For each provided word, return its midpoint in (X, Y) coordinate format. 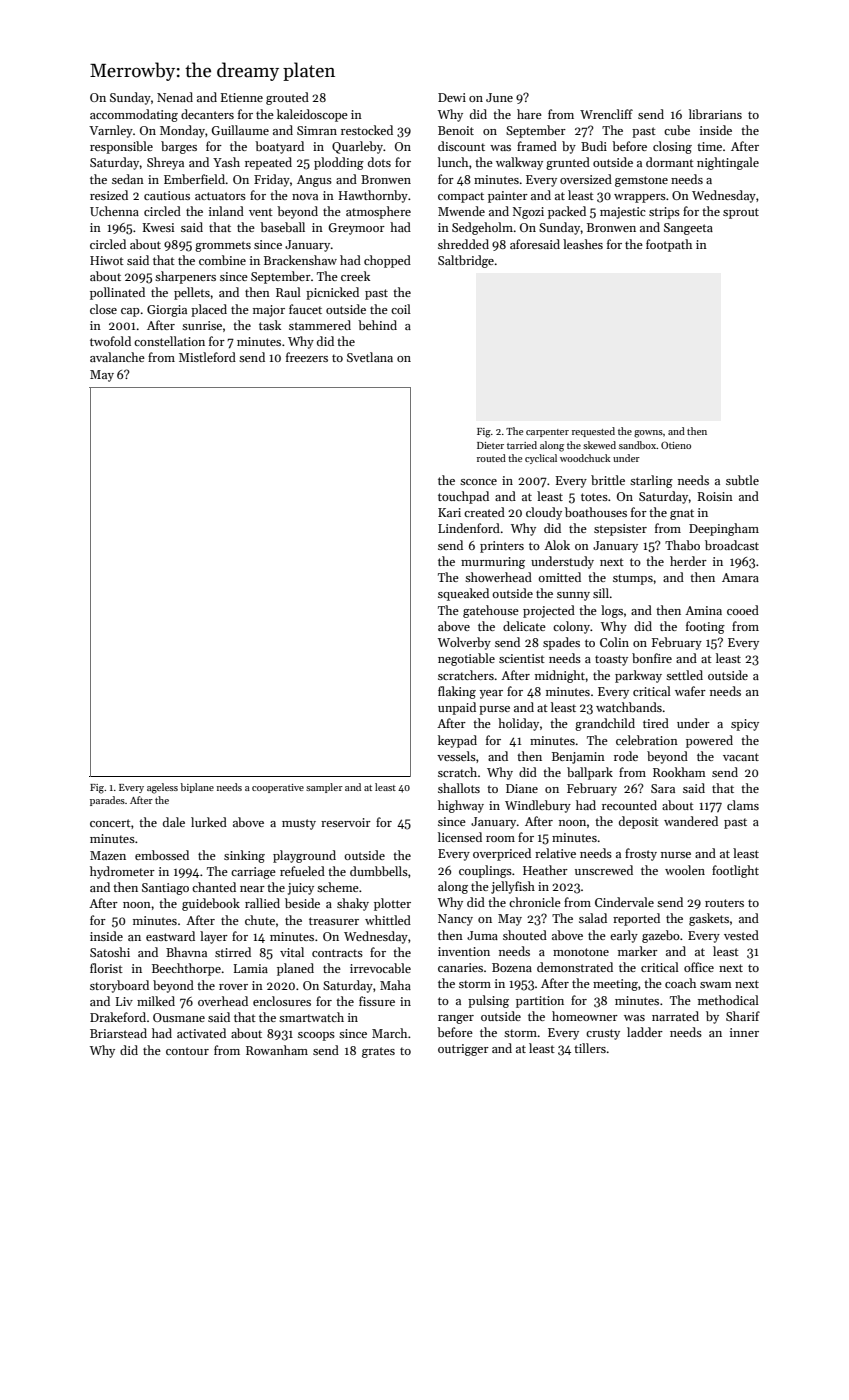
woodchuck (585, 458)
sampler (324, 788)
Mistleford (207, 357)
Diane (522, 788)
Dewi (452, 97)
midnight (560, 676)
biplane (197, 788)
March (389, 1033)
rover (233, 987)
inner (744, 1032)
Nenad (175, 97)
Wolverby (464, 643)
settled (684, 675)
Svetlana (370, 357)
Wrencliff (606, 114)
